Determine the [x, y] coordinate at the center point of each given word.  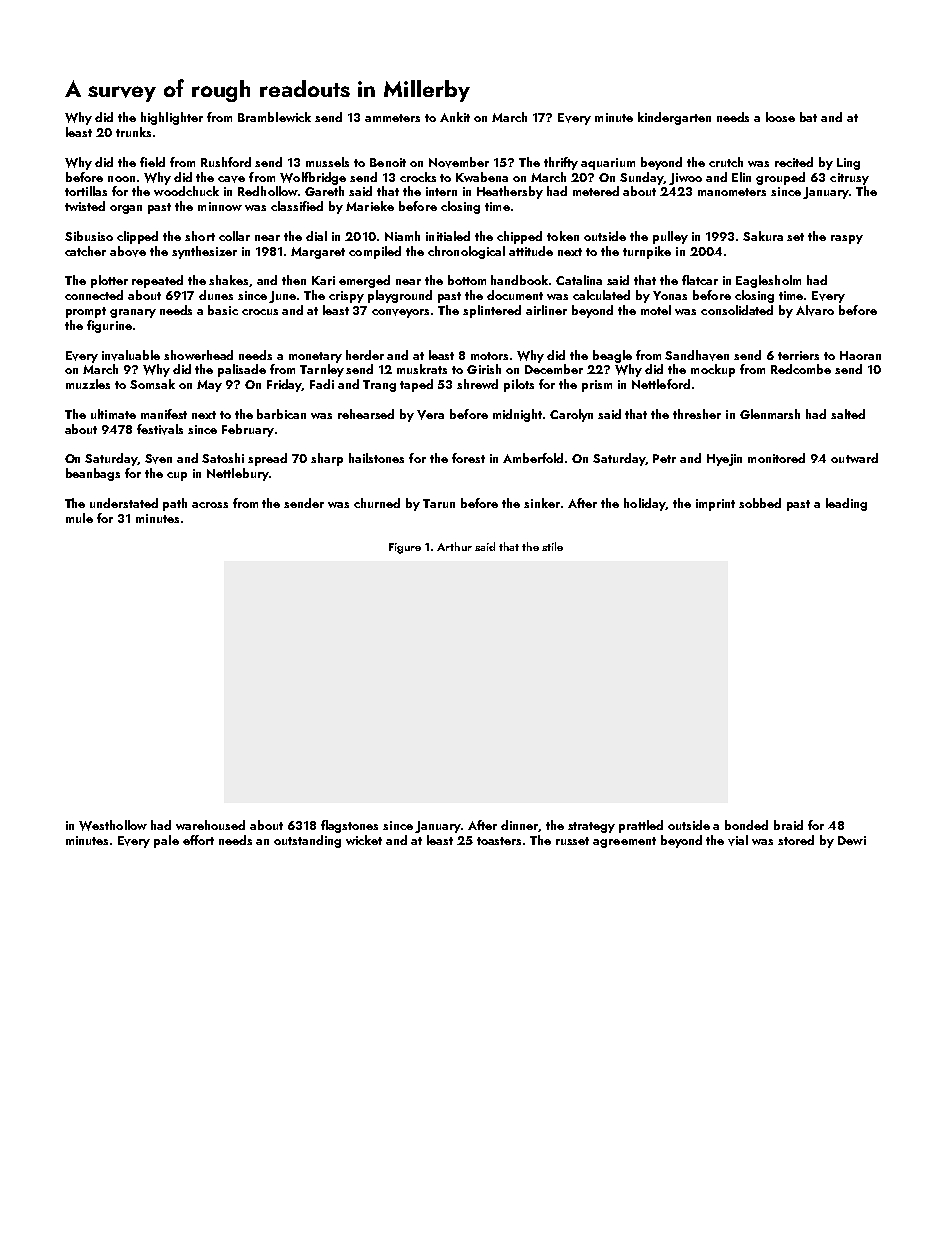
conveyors [400, 313]
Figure [405, 548]
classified [297, 206]
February [248, 430]
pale [166, 841]
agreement [624, 842]
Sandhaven [697, 355]
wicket [364, 840]
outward [854, 458]
